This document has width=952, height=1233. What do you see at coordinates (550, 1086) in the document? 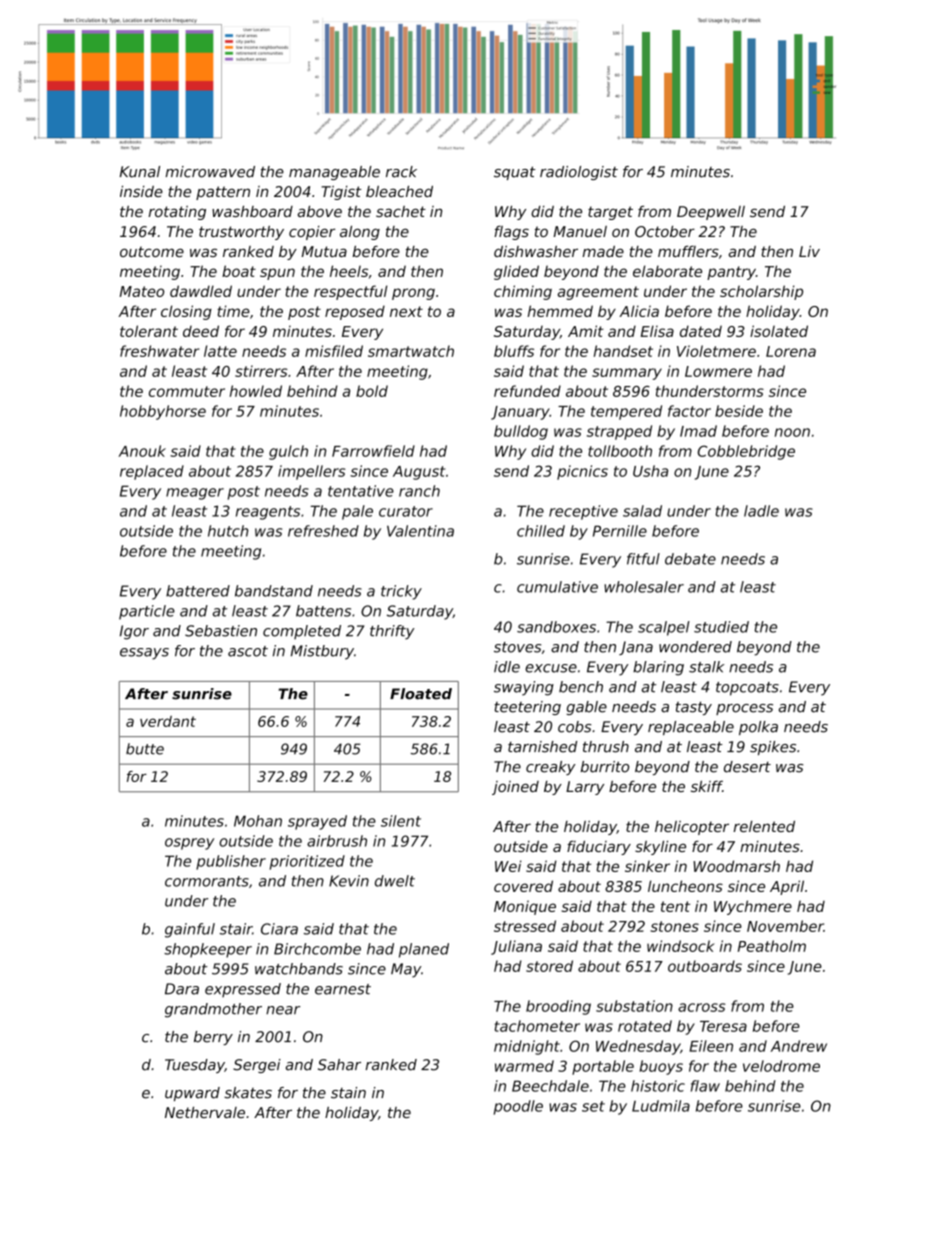
I see `Beechdale` at bounding box center [550, 1086].
